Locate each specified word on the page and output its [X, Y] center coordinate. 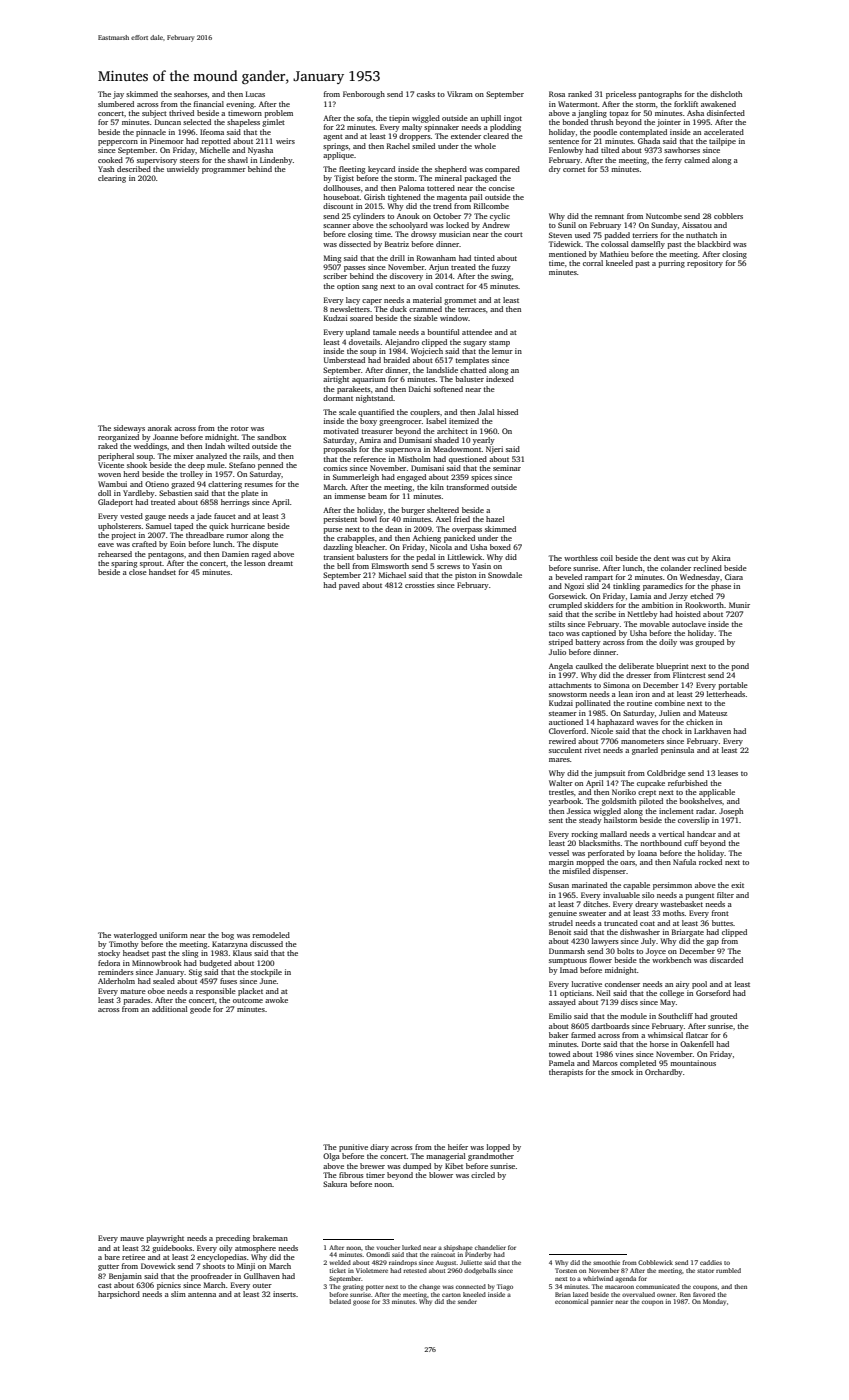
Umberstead [344, 360]
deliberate [636, 666]
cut [692, 558]
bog [227, 936]
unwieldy [183, 170]
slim [178, 1294]
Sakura [335, 1184]
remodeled [271, 935]
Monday [714, 1302]
